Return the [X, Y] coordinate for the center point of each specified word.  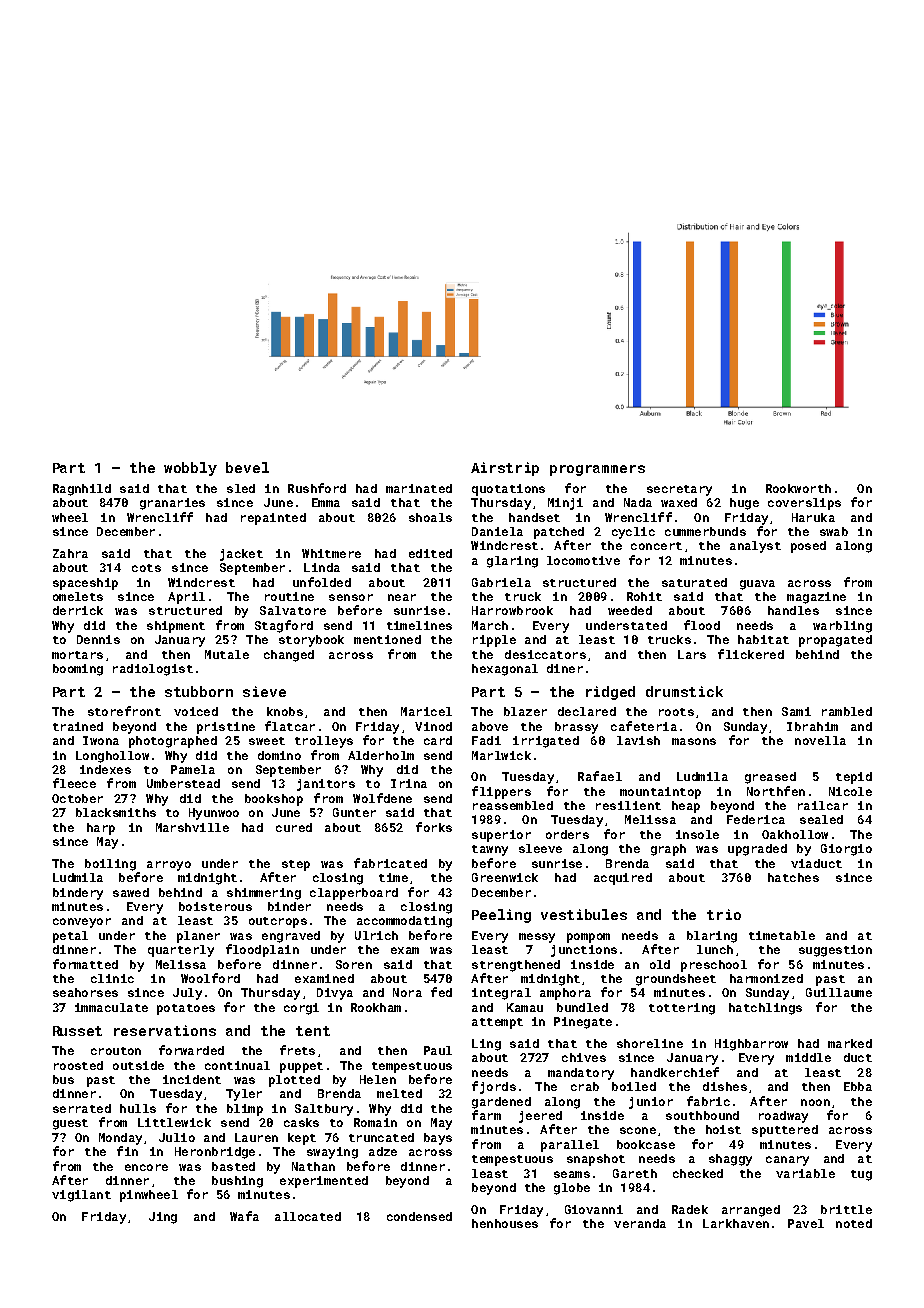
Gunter [354, 812]
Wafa [244, 1216]
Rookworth [798, 488]
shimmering [264, 894]
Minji [565, 504]
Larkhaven [736, 1223]
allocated [308, 1216]
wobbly [190, 469]
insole [697, 834]
